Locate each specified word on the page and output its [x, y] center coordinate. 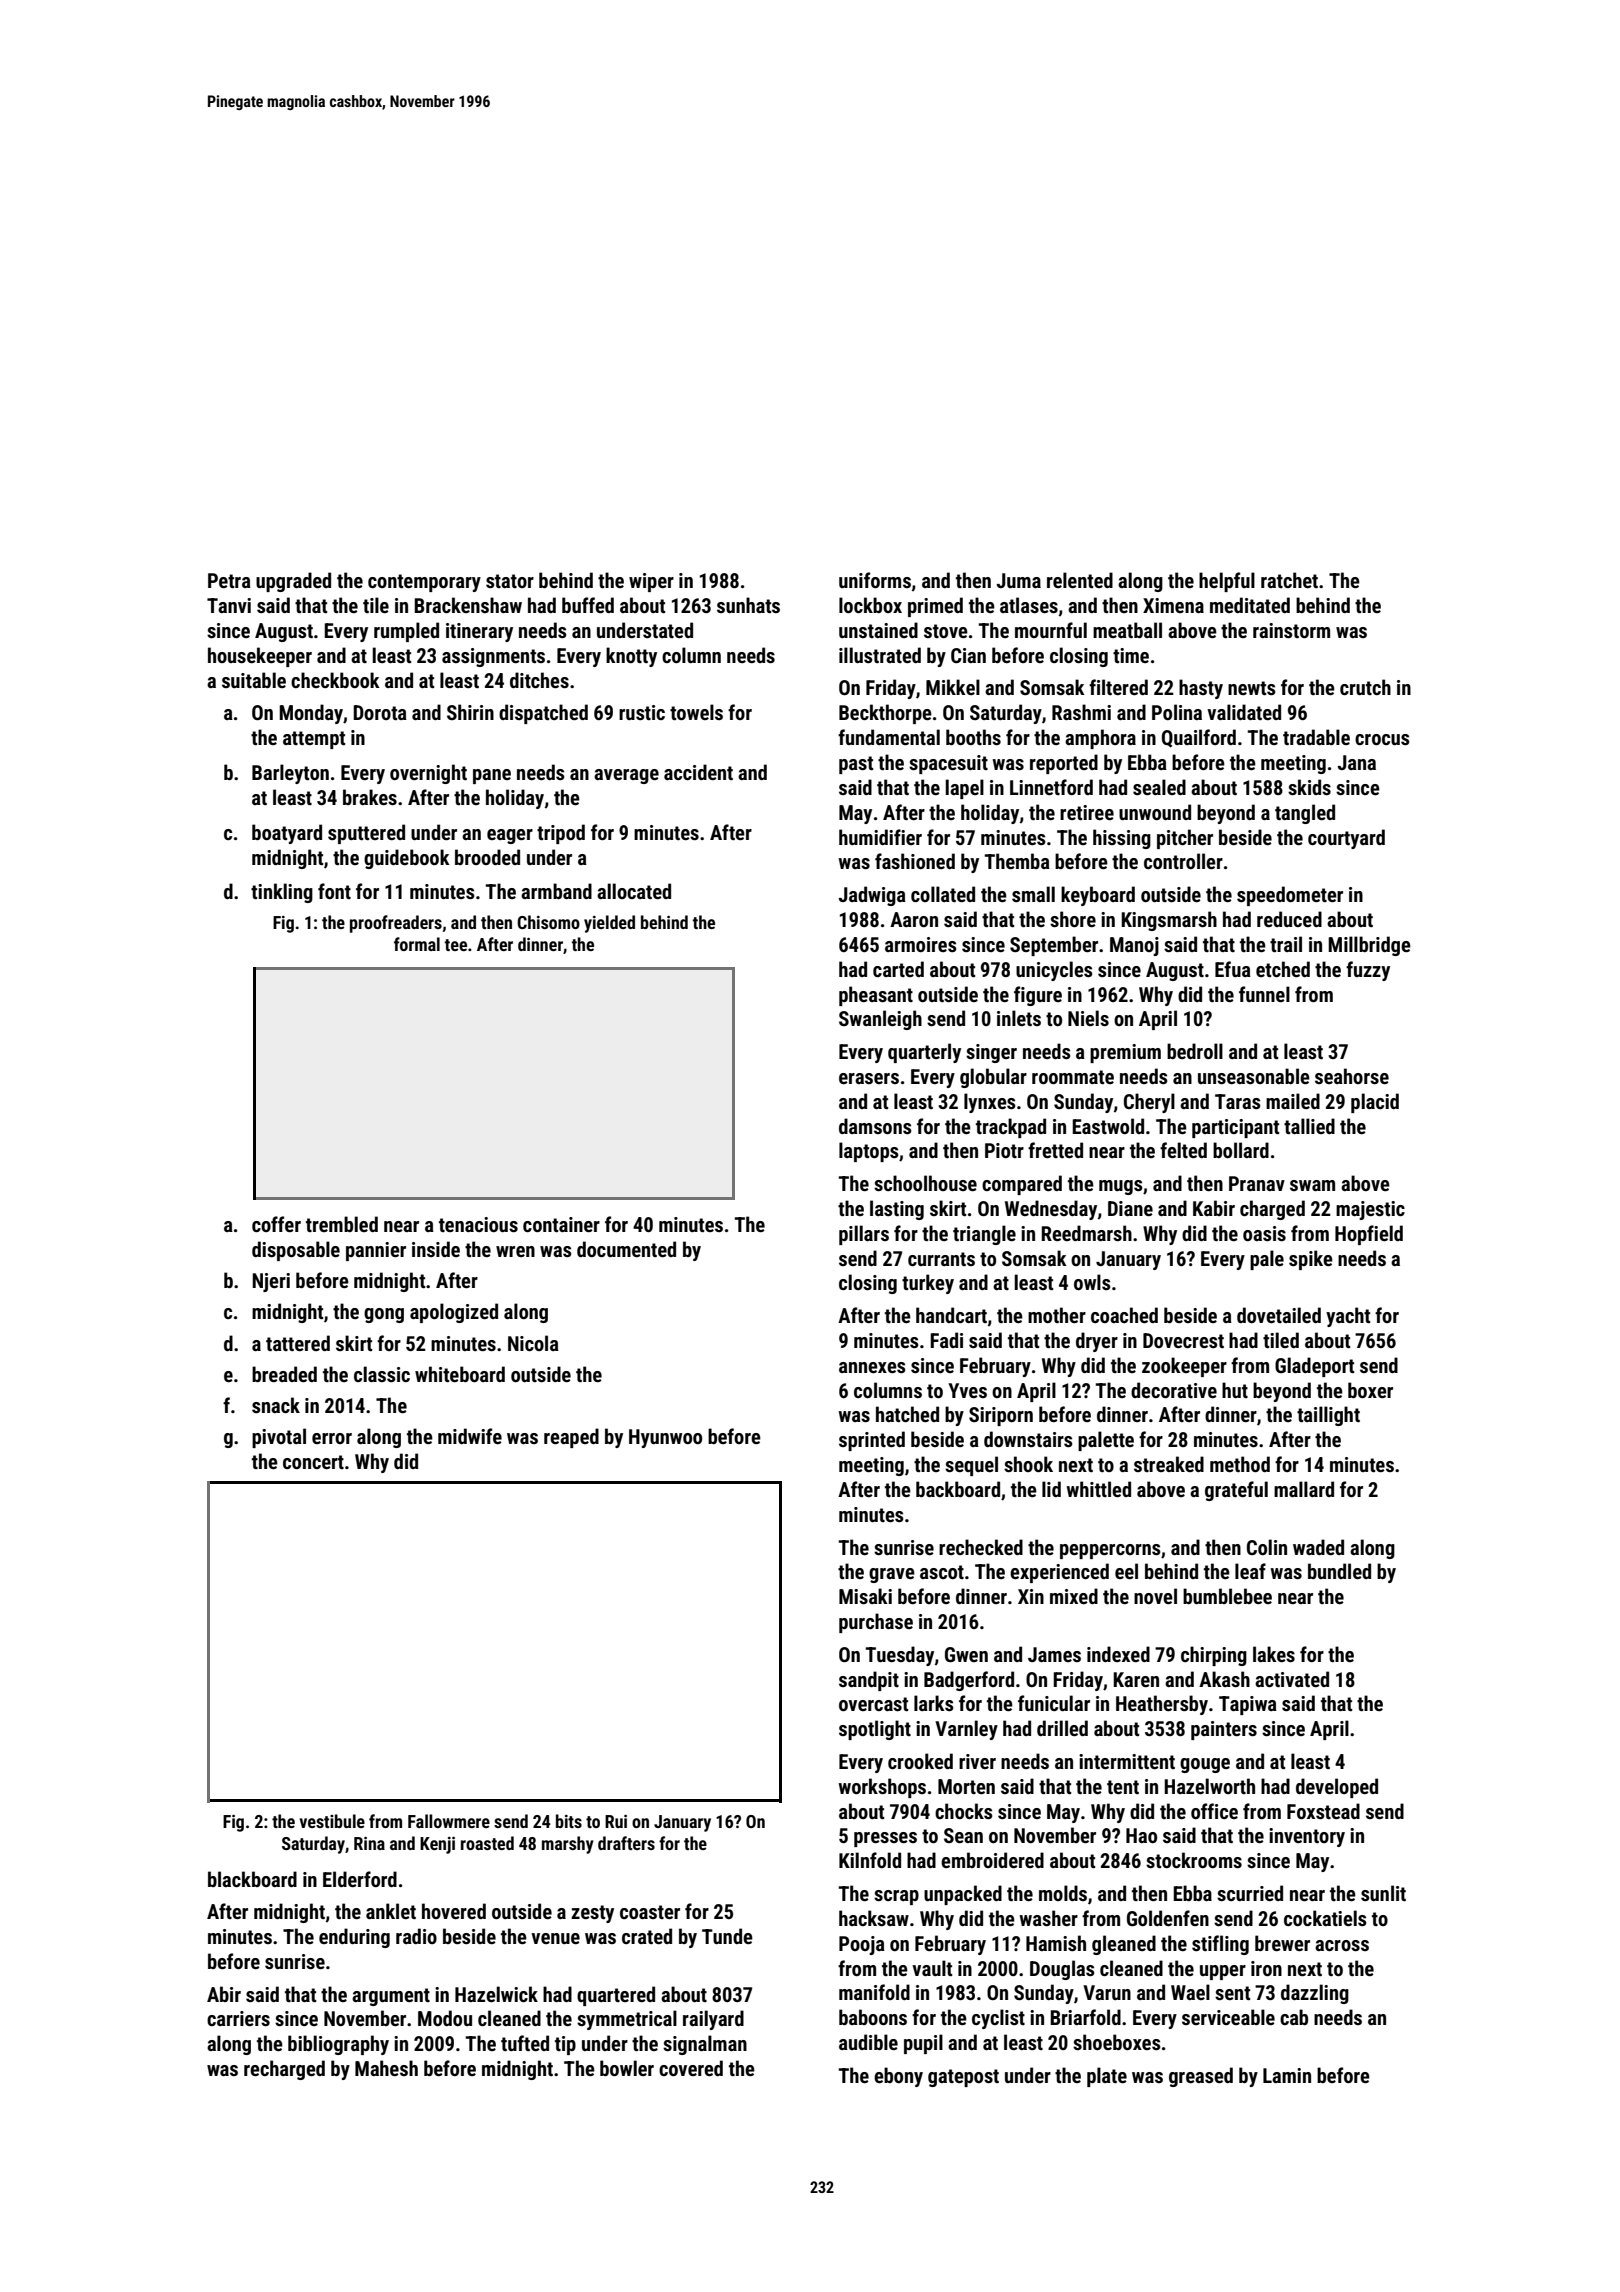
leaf [1250, 1571]
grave [892, 1575]
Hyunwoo [665, 1438]
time [1131, 655]
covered [691, 2068]
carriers [238, 2018]
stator [510, 581]
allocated [634, 891]
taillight [1328, 1416]
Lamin [1287, 2075]
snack [276, 1405]
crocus [1382, 739]
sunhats [748, 605]
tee [456, 945]
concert [313, 1462]
